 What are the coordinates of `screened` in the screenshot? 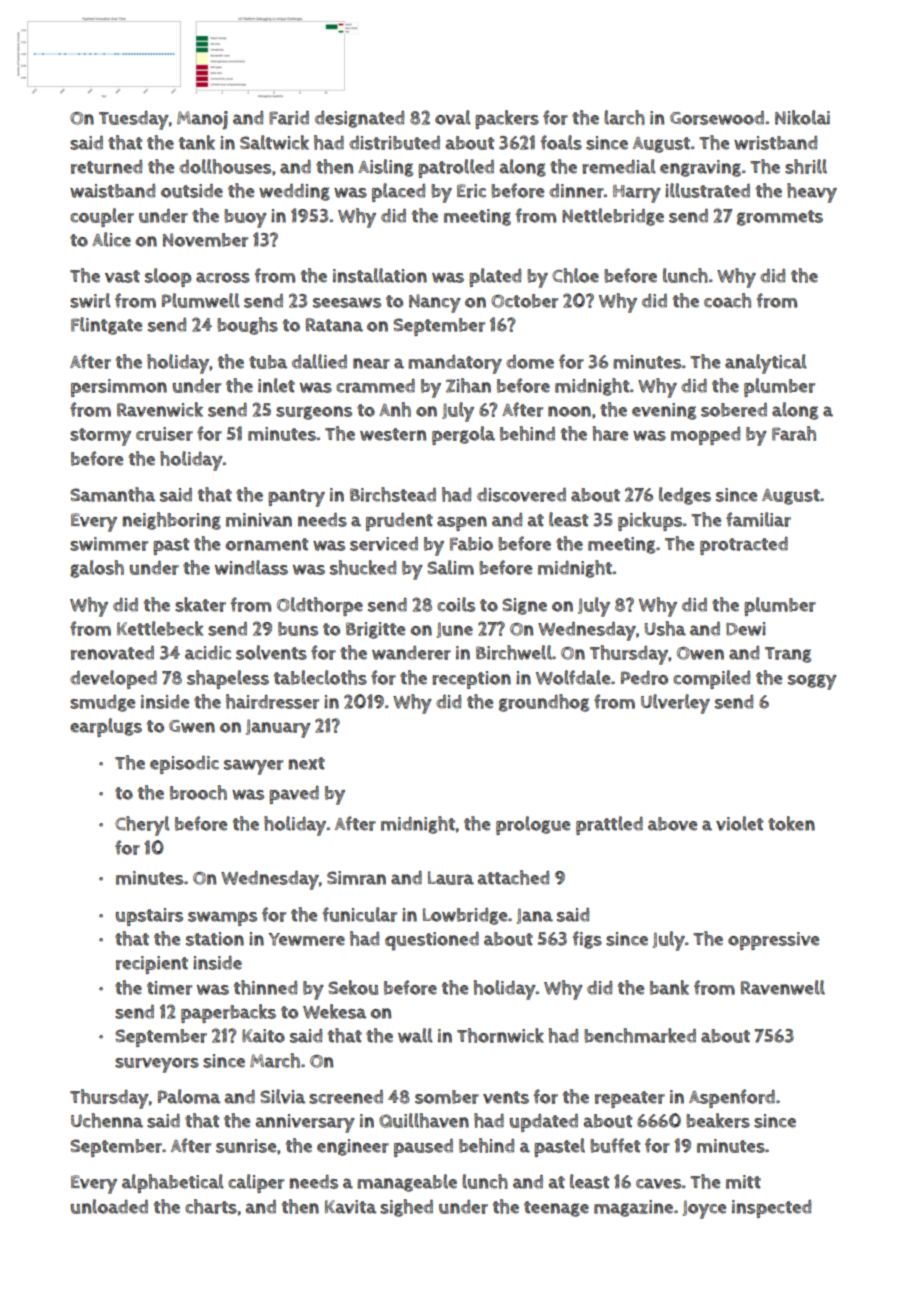 It's located at (346, 1097).
